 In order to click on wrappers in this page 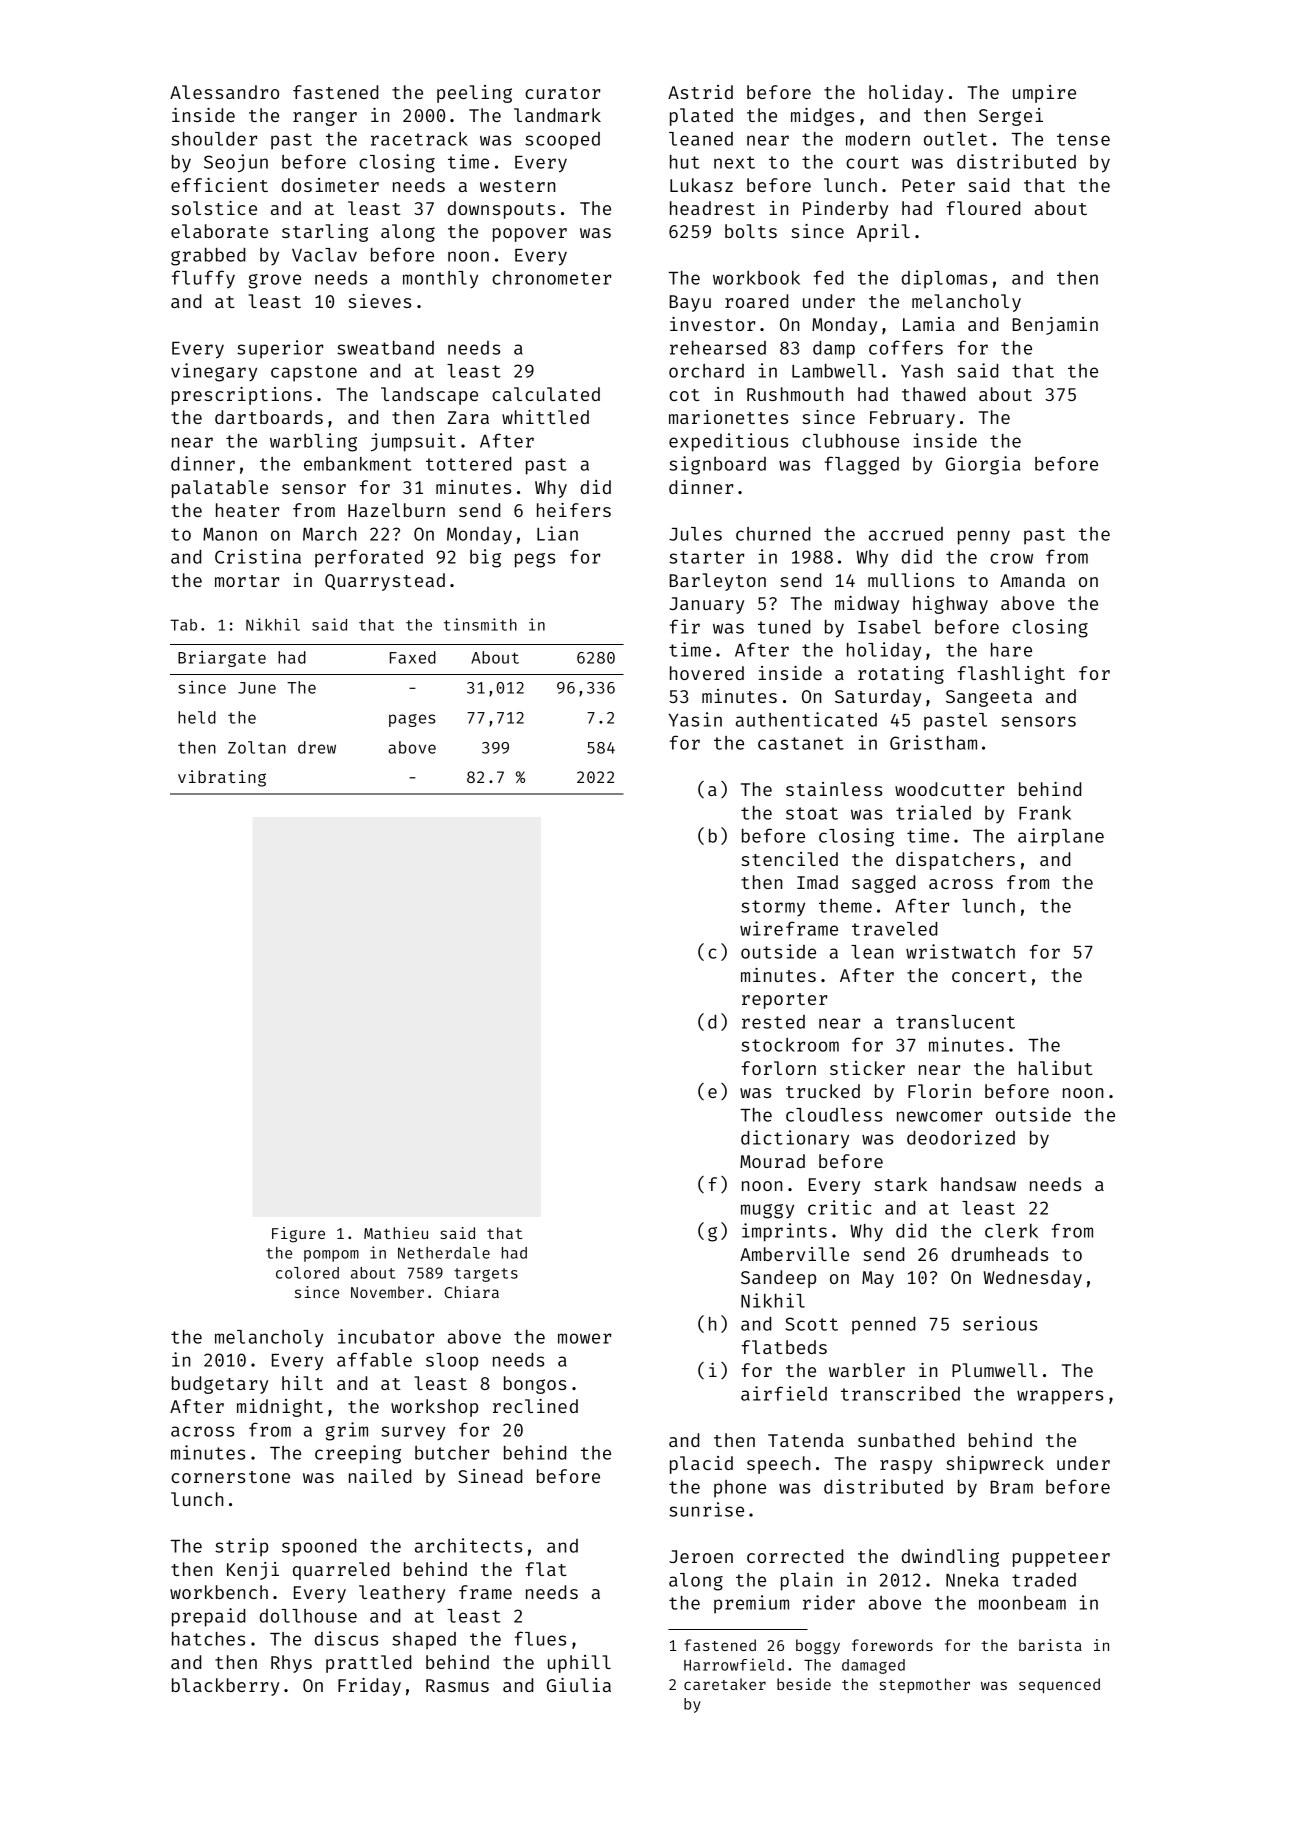, I will do `click(1060, 1397)`.
